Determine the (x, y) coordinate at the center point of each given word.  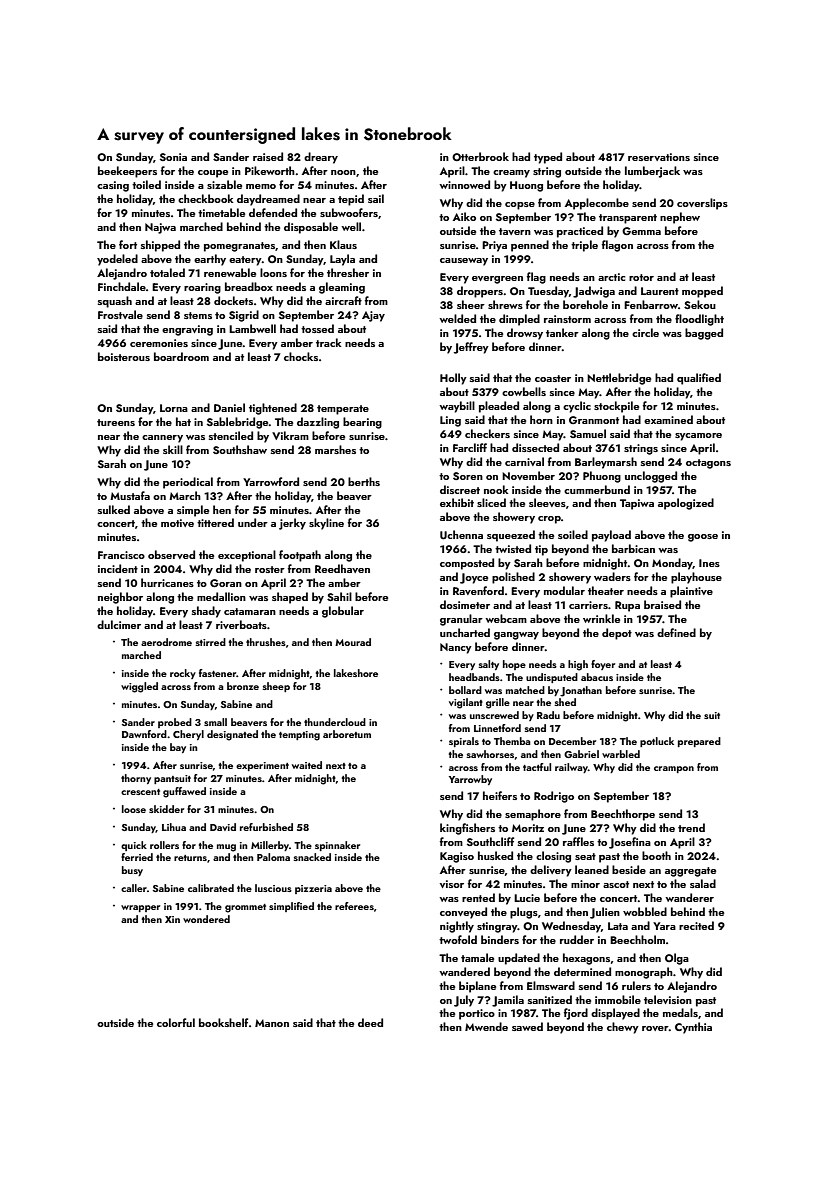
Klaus (343, 244)
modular (564, 590)
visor (452, 884)
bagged (704, 334)
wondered (206, 919)
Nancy (456, 648)
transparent (628, 219)
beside (629, 869)
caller (134, 888)
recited (696, 925)
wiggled (139, 687)
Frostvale (120, 314)
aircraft (343, 300)
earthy (210, 260)
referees (354, 906)
